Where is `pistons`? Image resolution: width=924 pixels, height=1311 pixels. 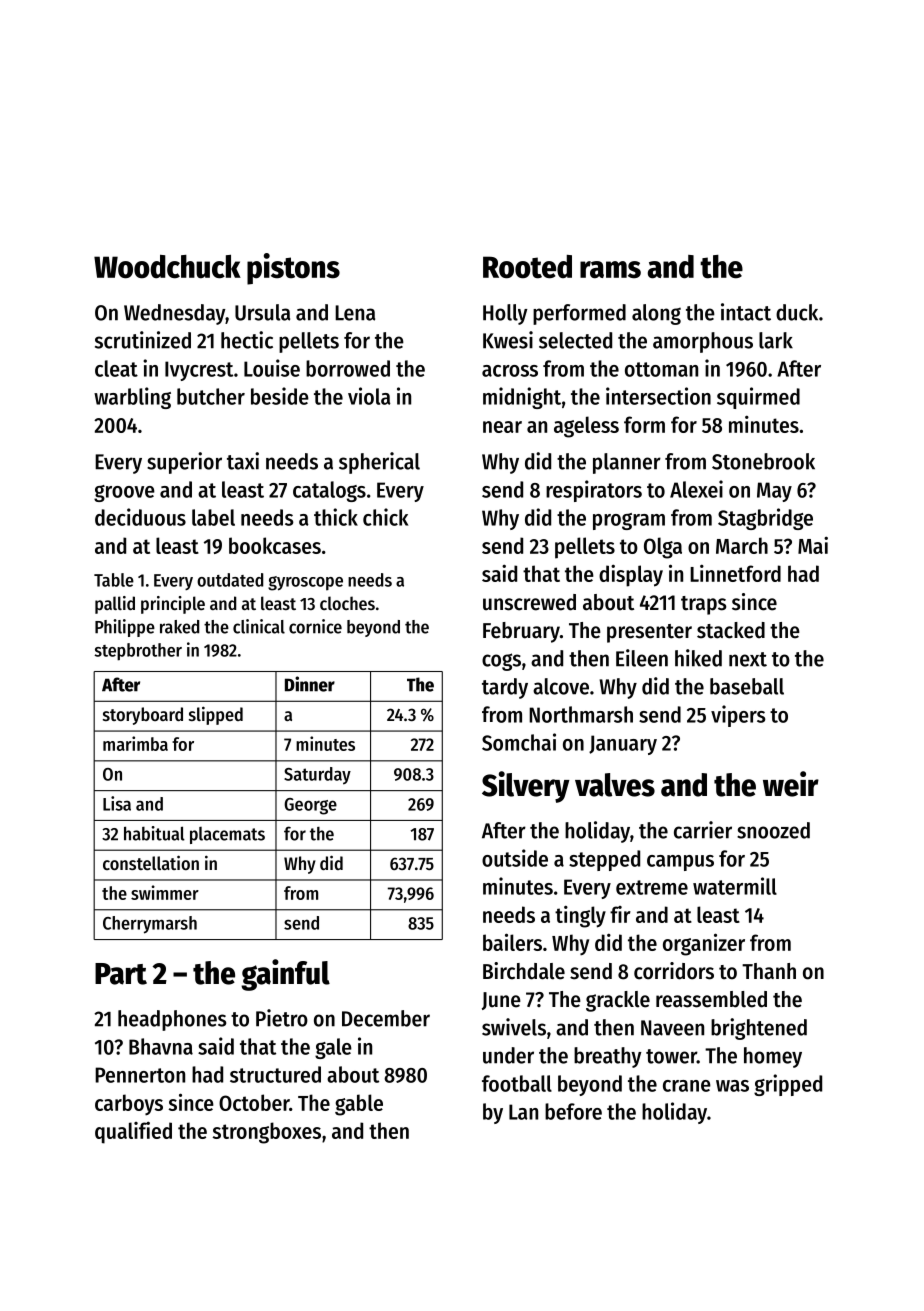
pistons is located at coordinates (293, 269).
